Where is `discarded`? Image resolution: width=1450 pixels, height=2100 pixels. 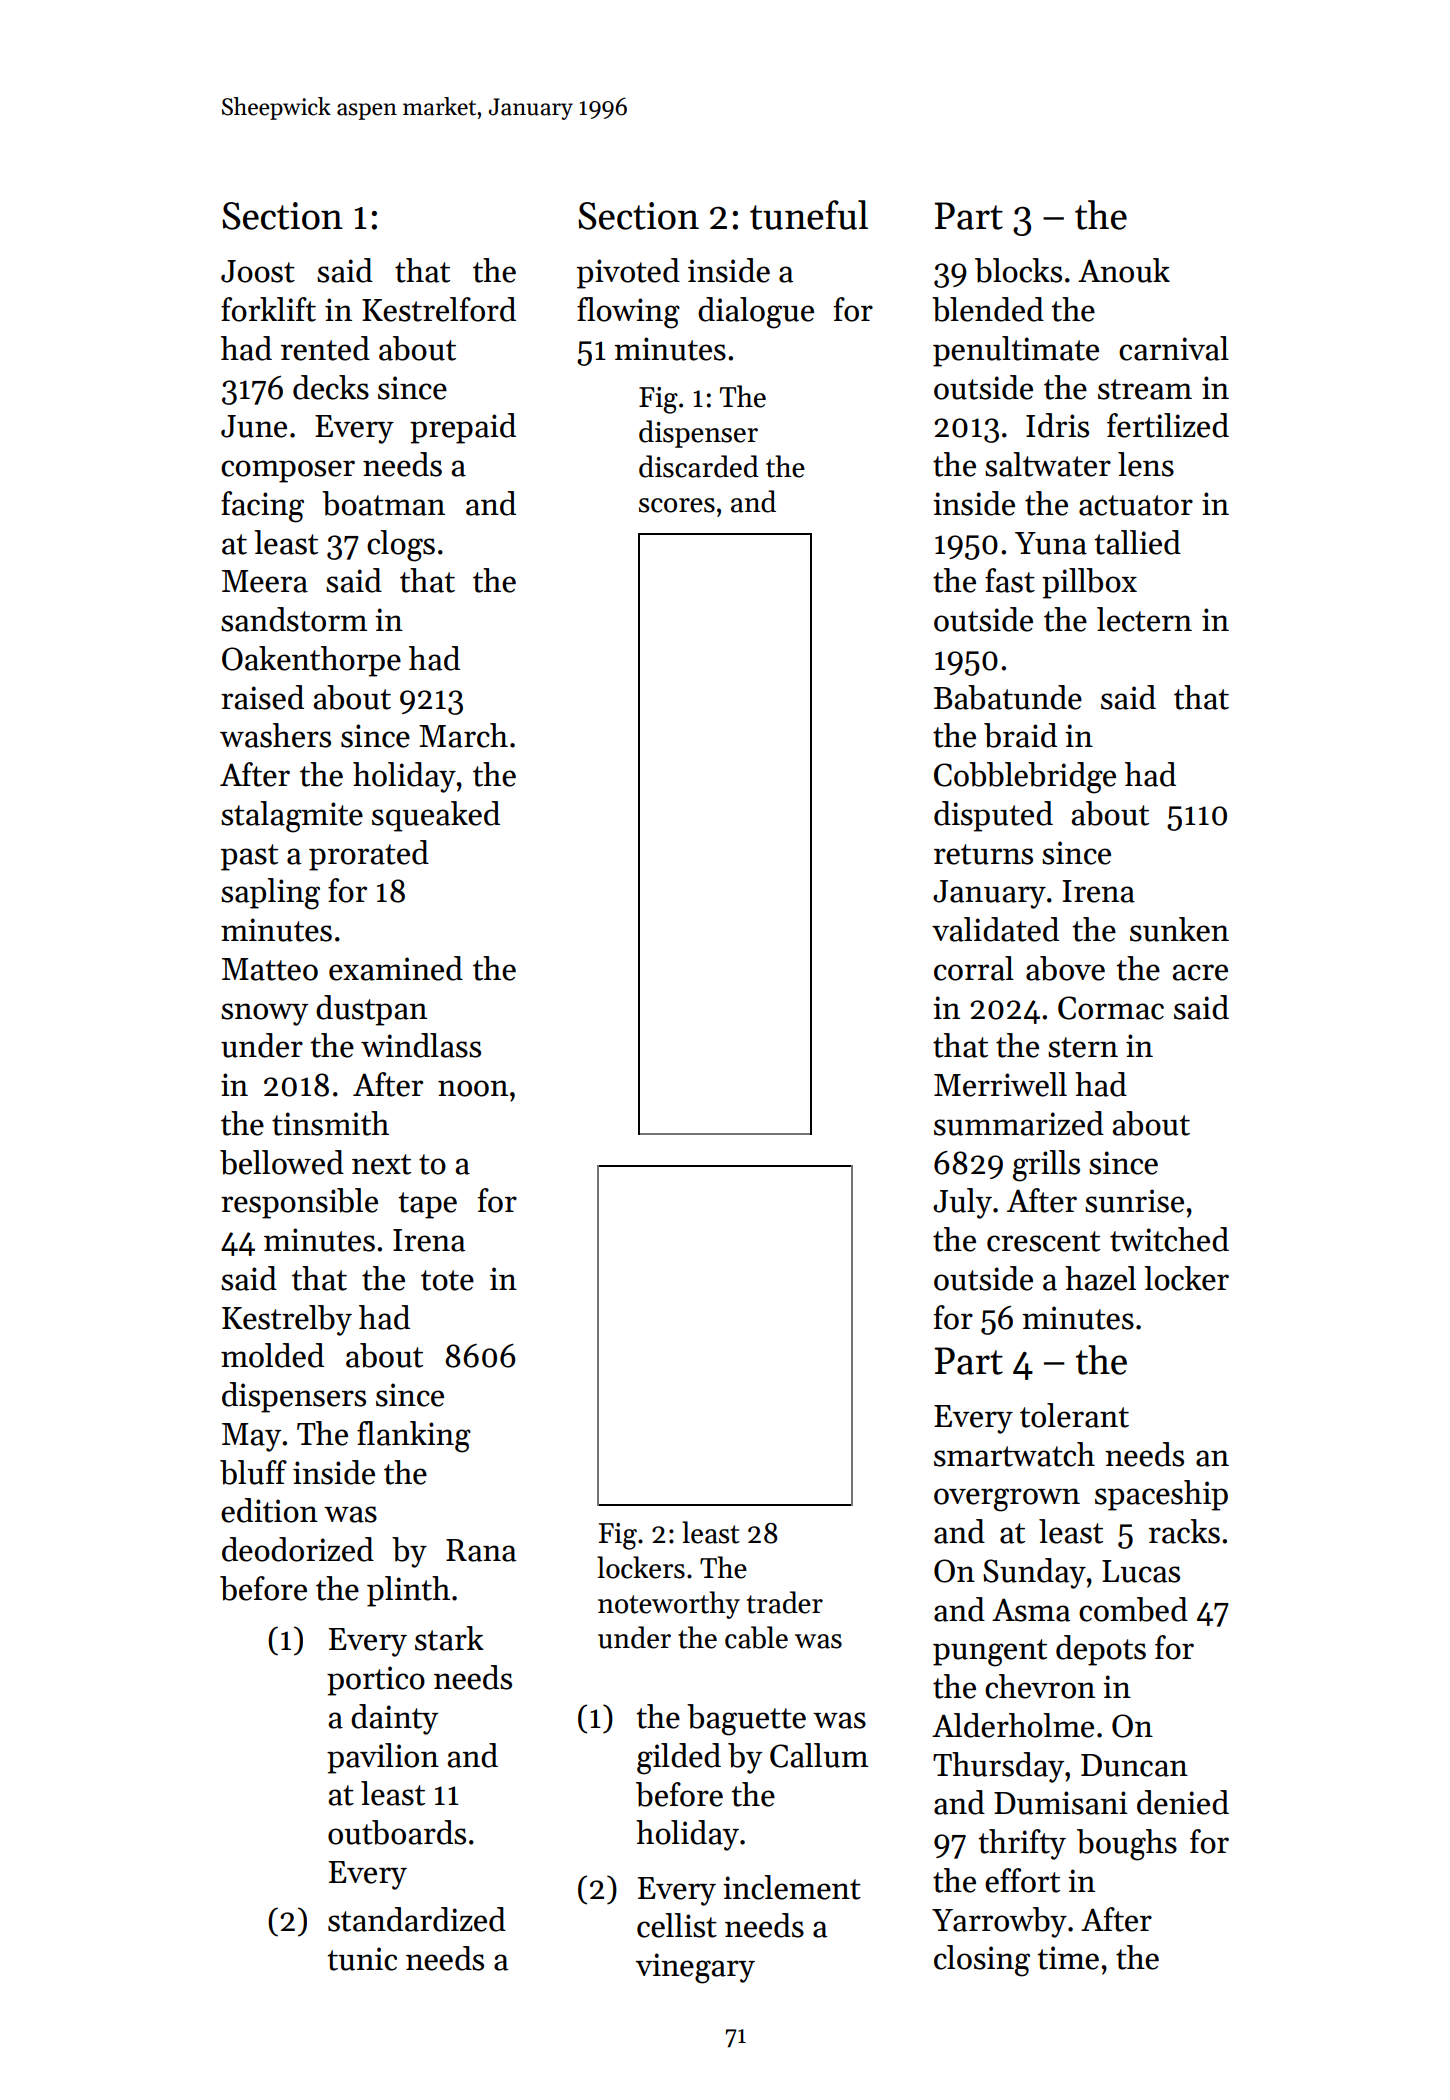 discarded is located at coordinates (699, 466).
